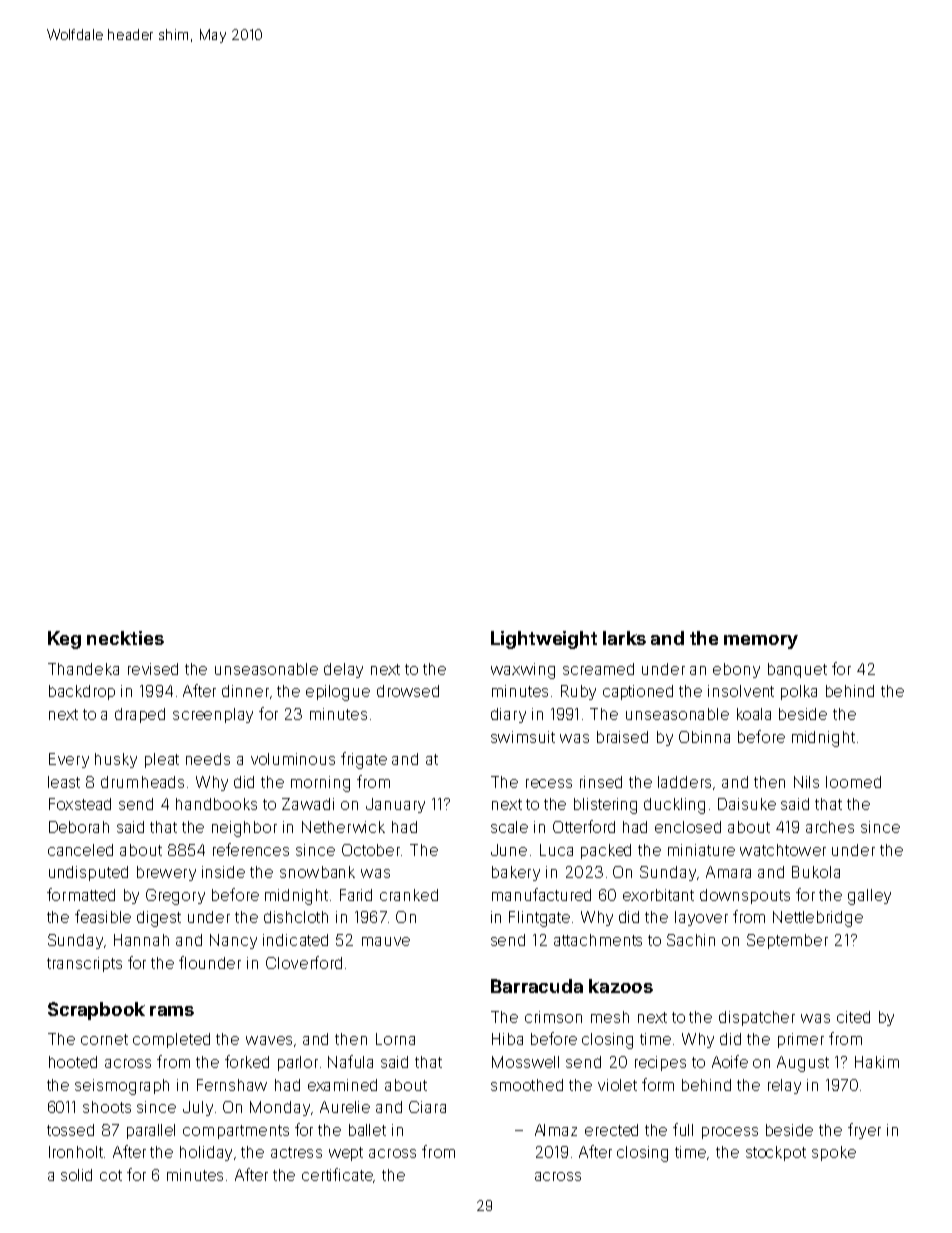  Describe the element at coordinates (96, 1011) in the page. I see `Scrapbook` at that location.
